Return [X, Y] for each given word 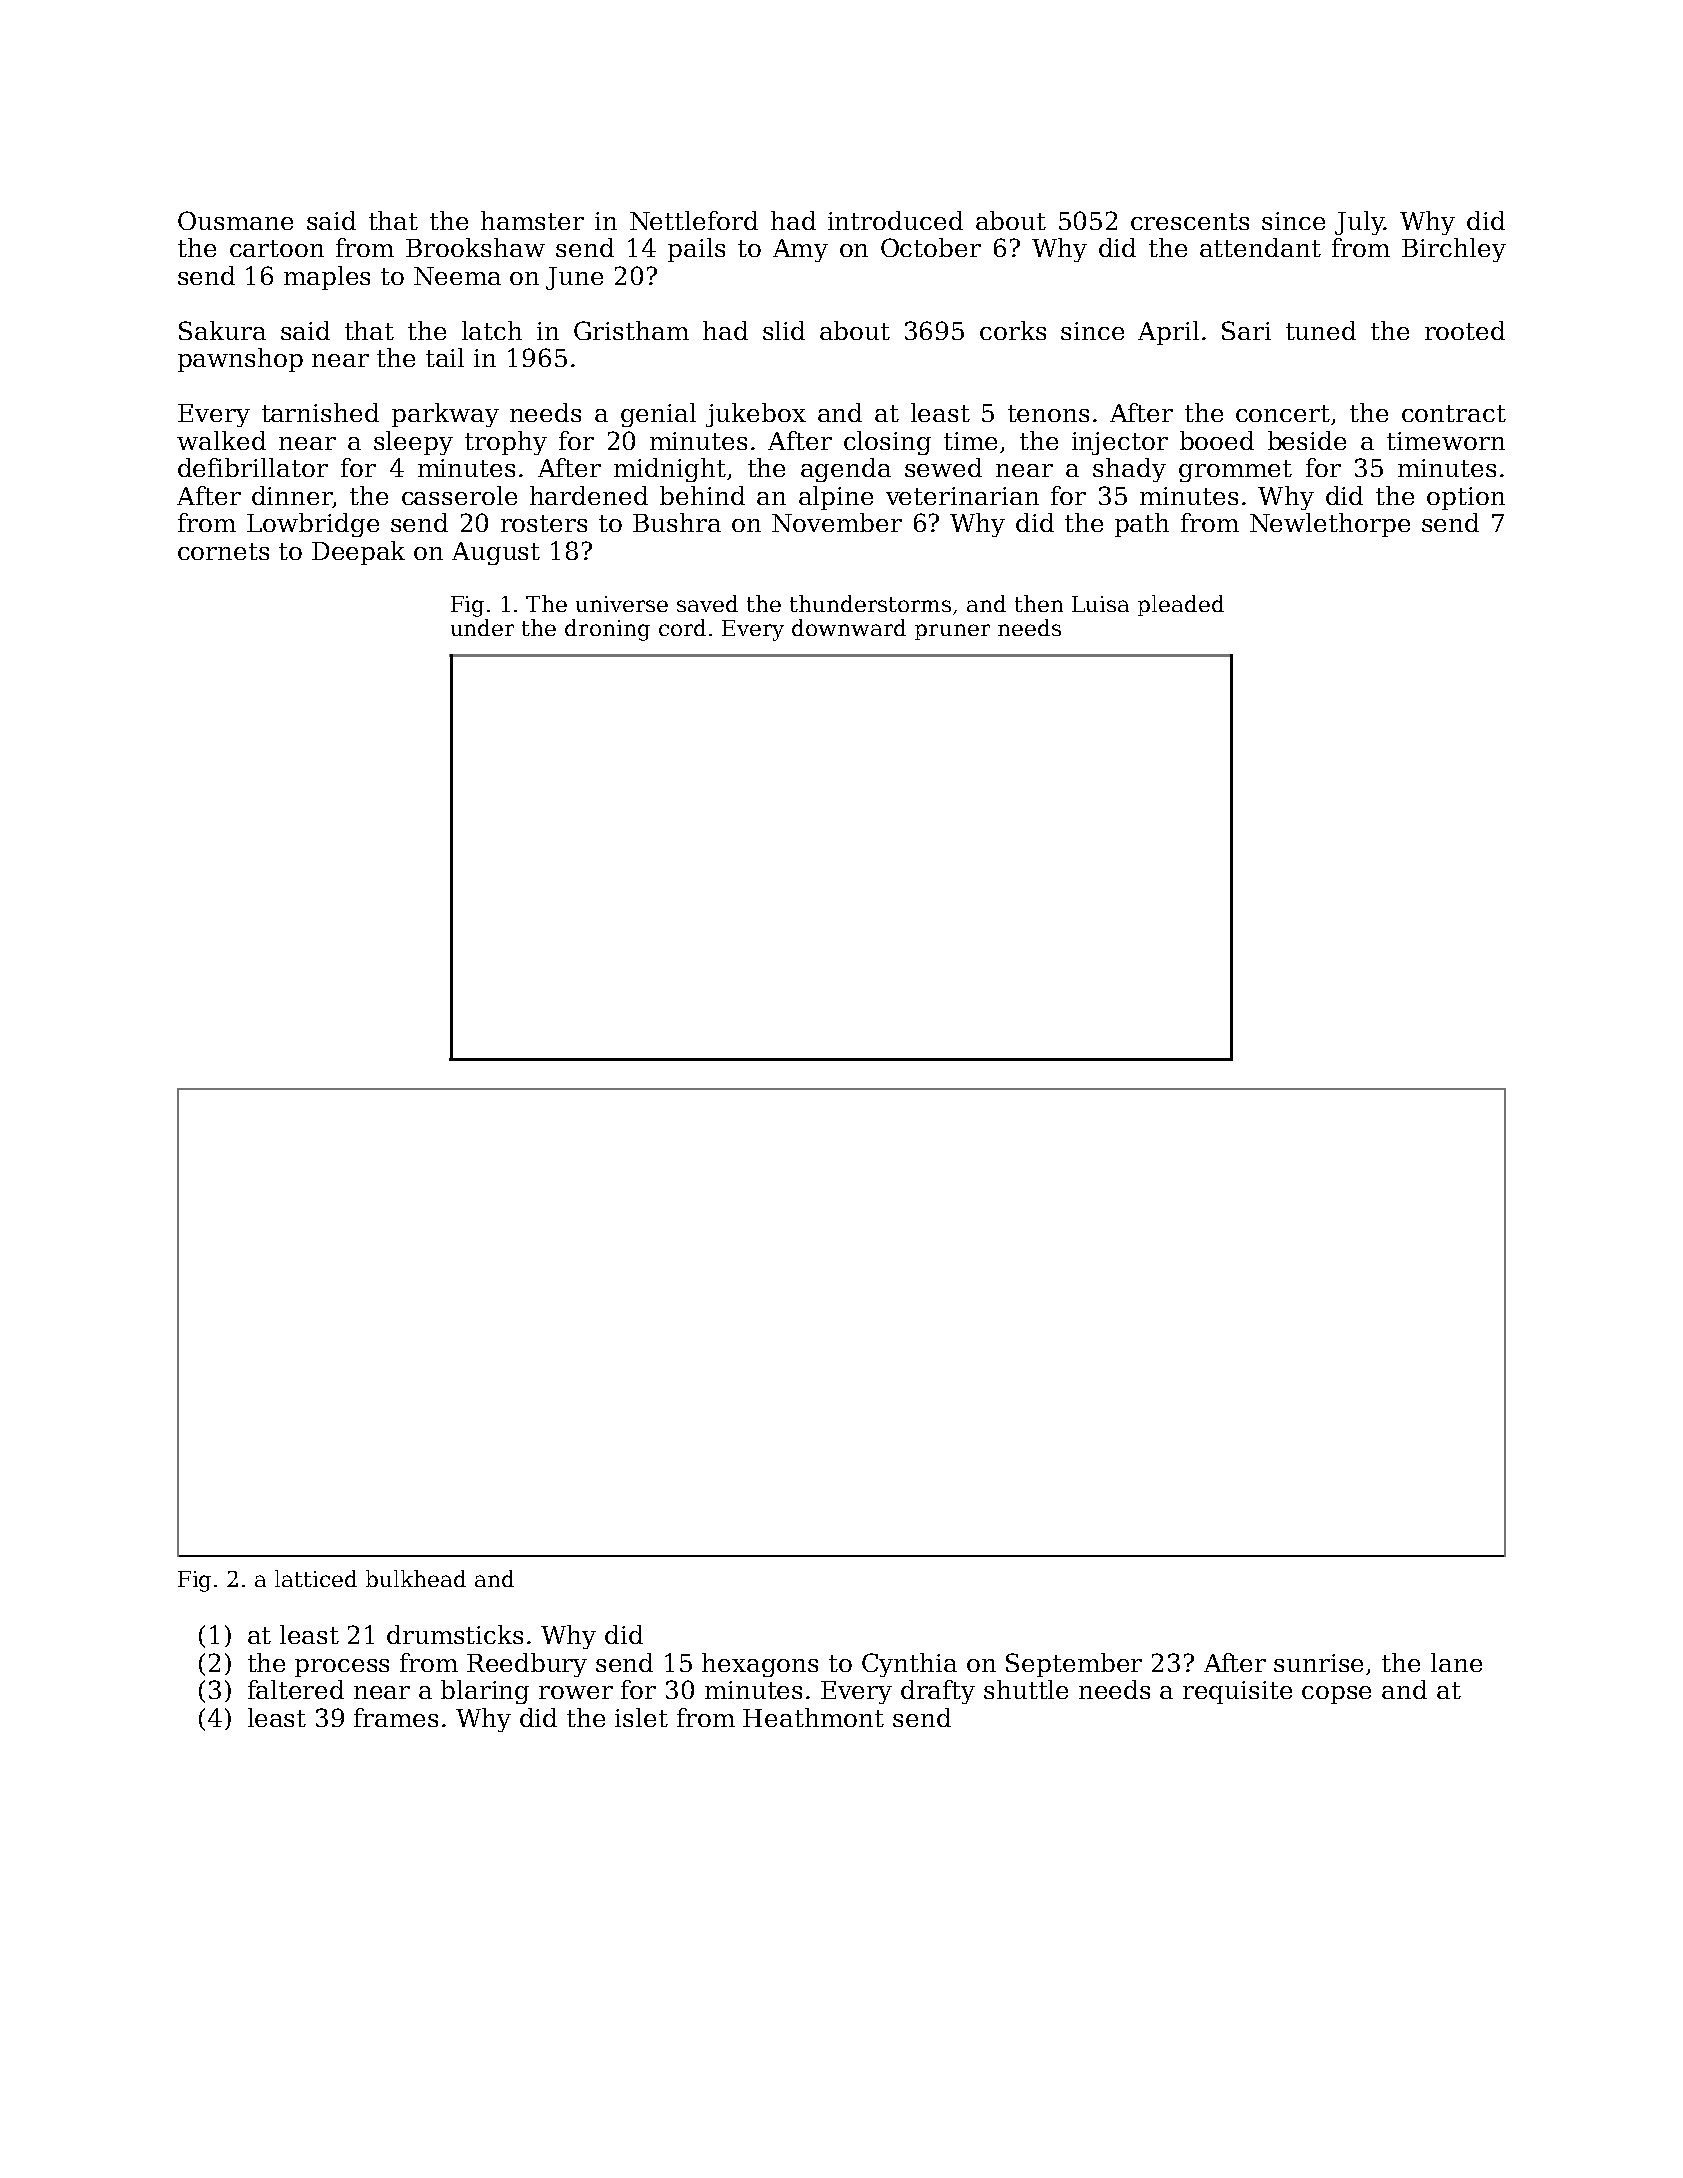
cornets [223, 551]
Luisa [1100, 604]
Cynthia [909, 1665]
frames [396, 1717]
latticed [316, 1578]
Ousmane [235, 220]
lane [1456, 1662]
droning [607, 630]
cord [682, 627]
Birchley [1454, 250]
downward [849, 627]
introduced [895, 220]
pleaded [1181, 605]
